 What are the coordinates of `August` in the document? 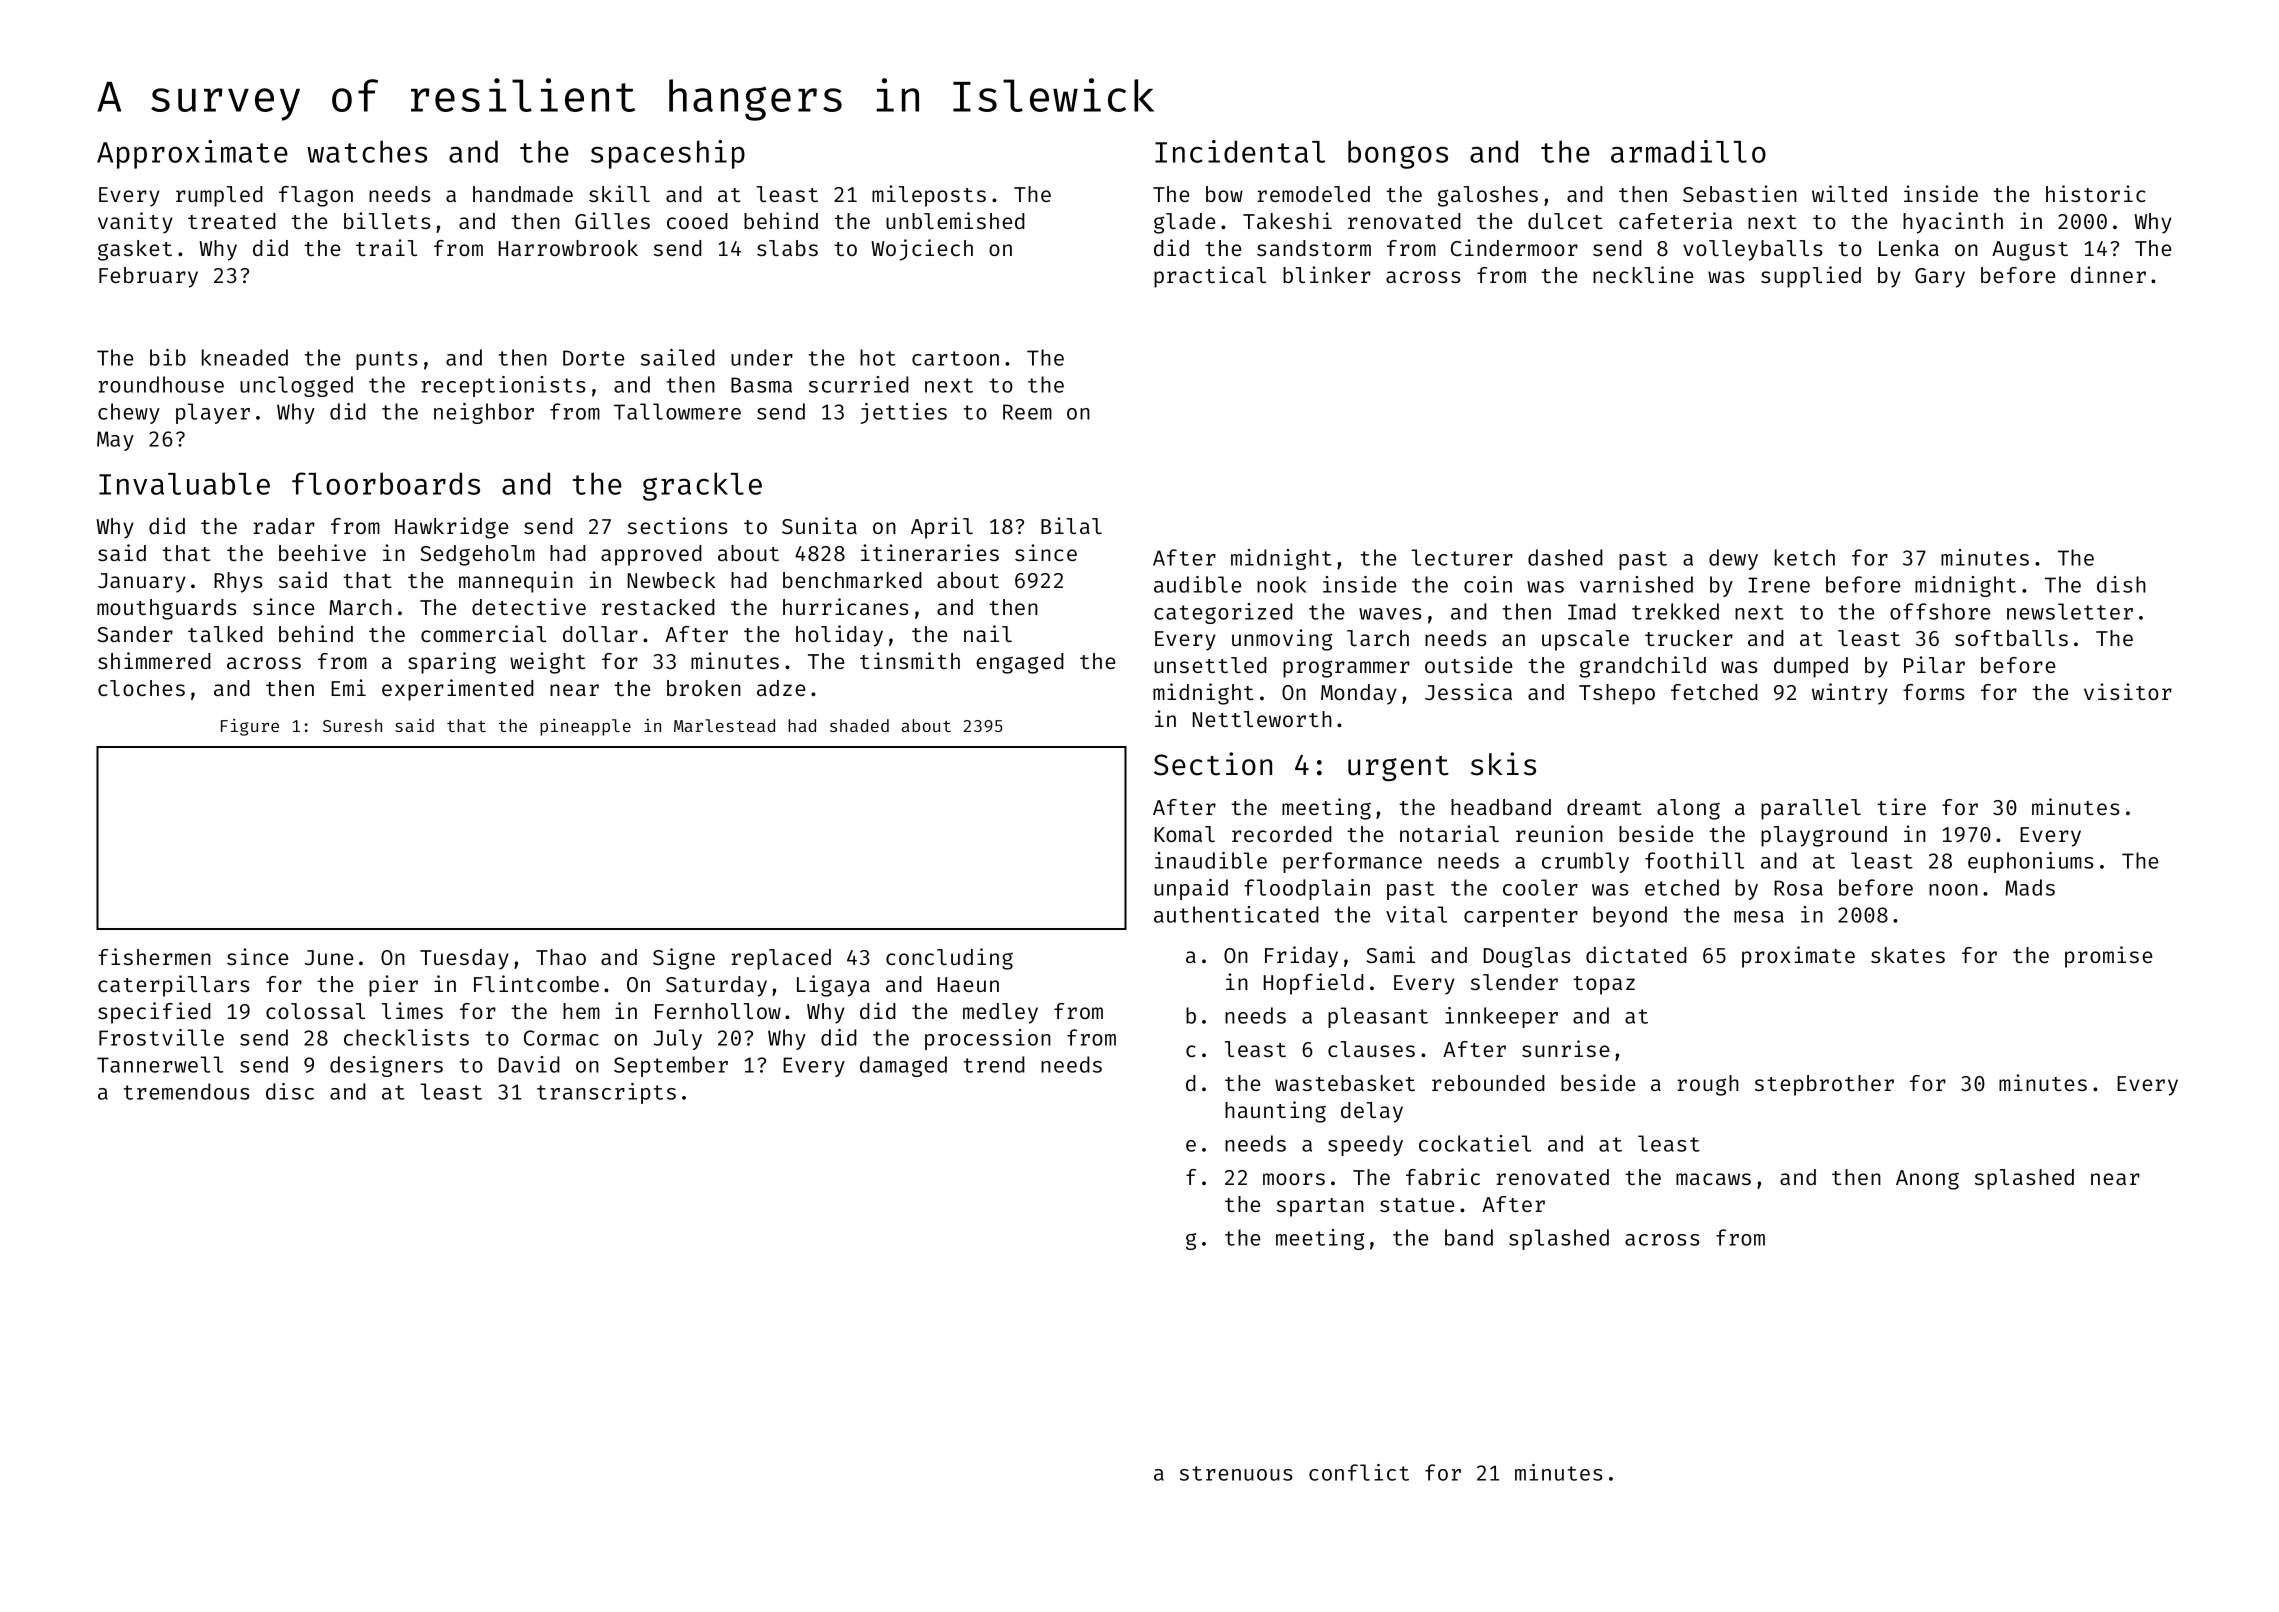 It's located at (2030, 251).
